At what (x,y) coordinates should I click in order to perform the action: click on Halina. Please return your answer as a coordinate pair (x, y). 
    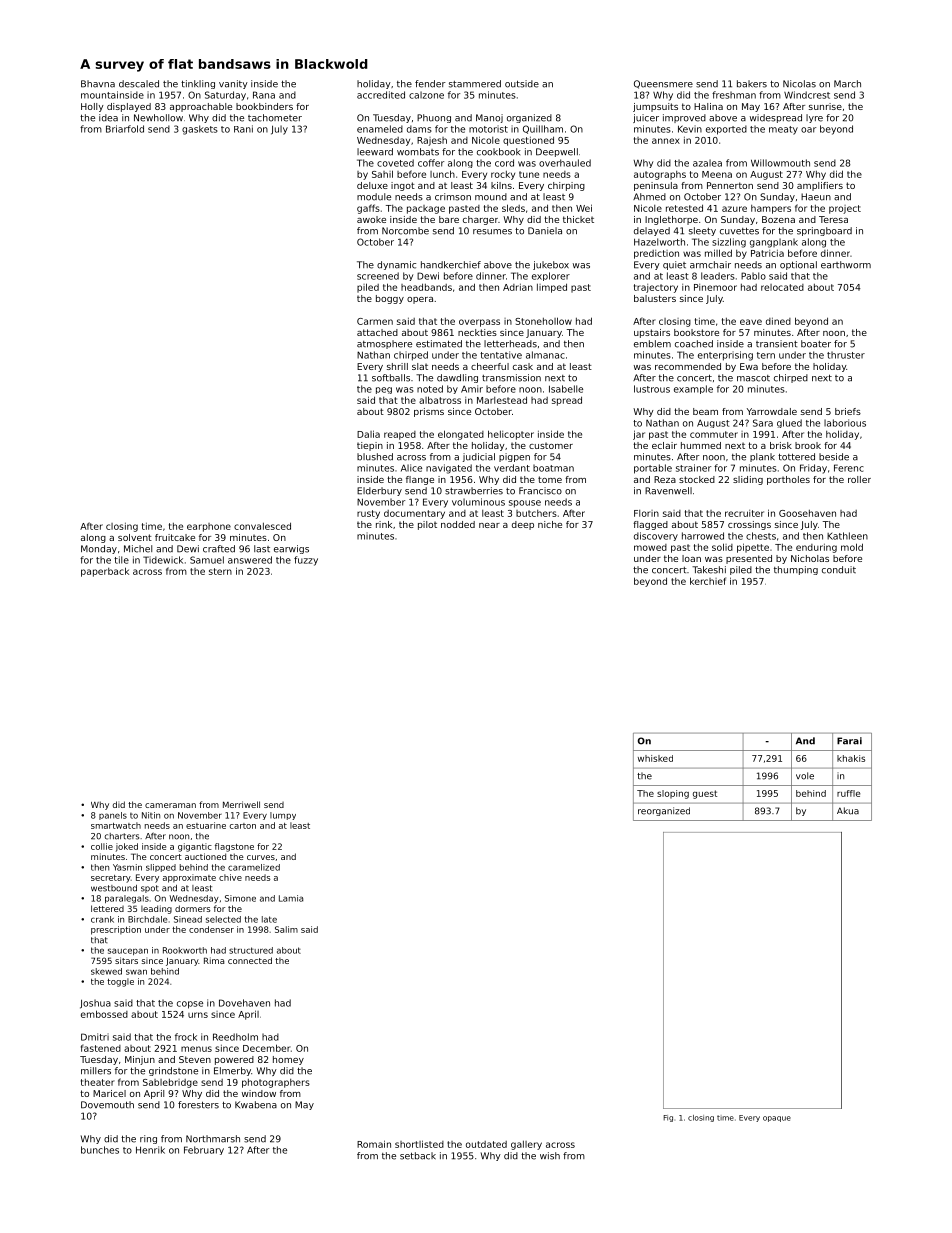
    Looking at the image, I should click on (708, 106).
